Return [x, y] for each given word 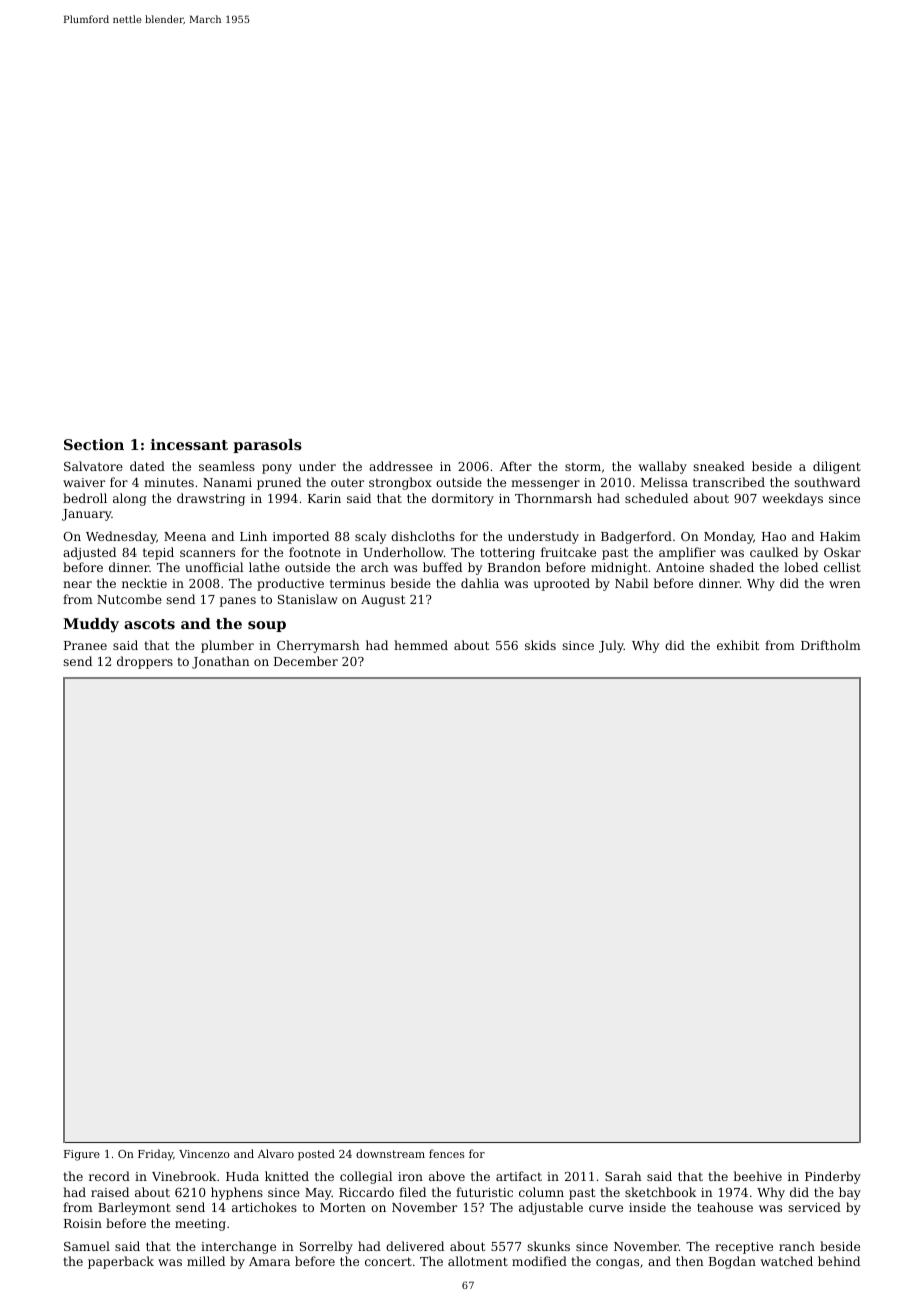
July [611, 646]
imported [301, 537]
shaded [732, 567]
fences [447, 1153]
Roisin [83, 1223]
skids [540, 645]
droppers [145, 662]
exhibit [738, 645]
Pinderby [833, 1177]
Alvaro [276, 1153]
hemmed [421, 645]
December [306, 661]
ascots [149, 624]
